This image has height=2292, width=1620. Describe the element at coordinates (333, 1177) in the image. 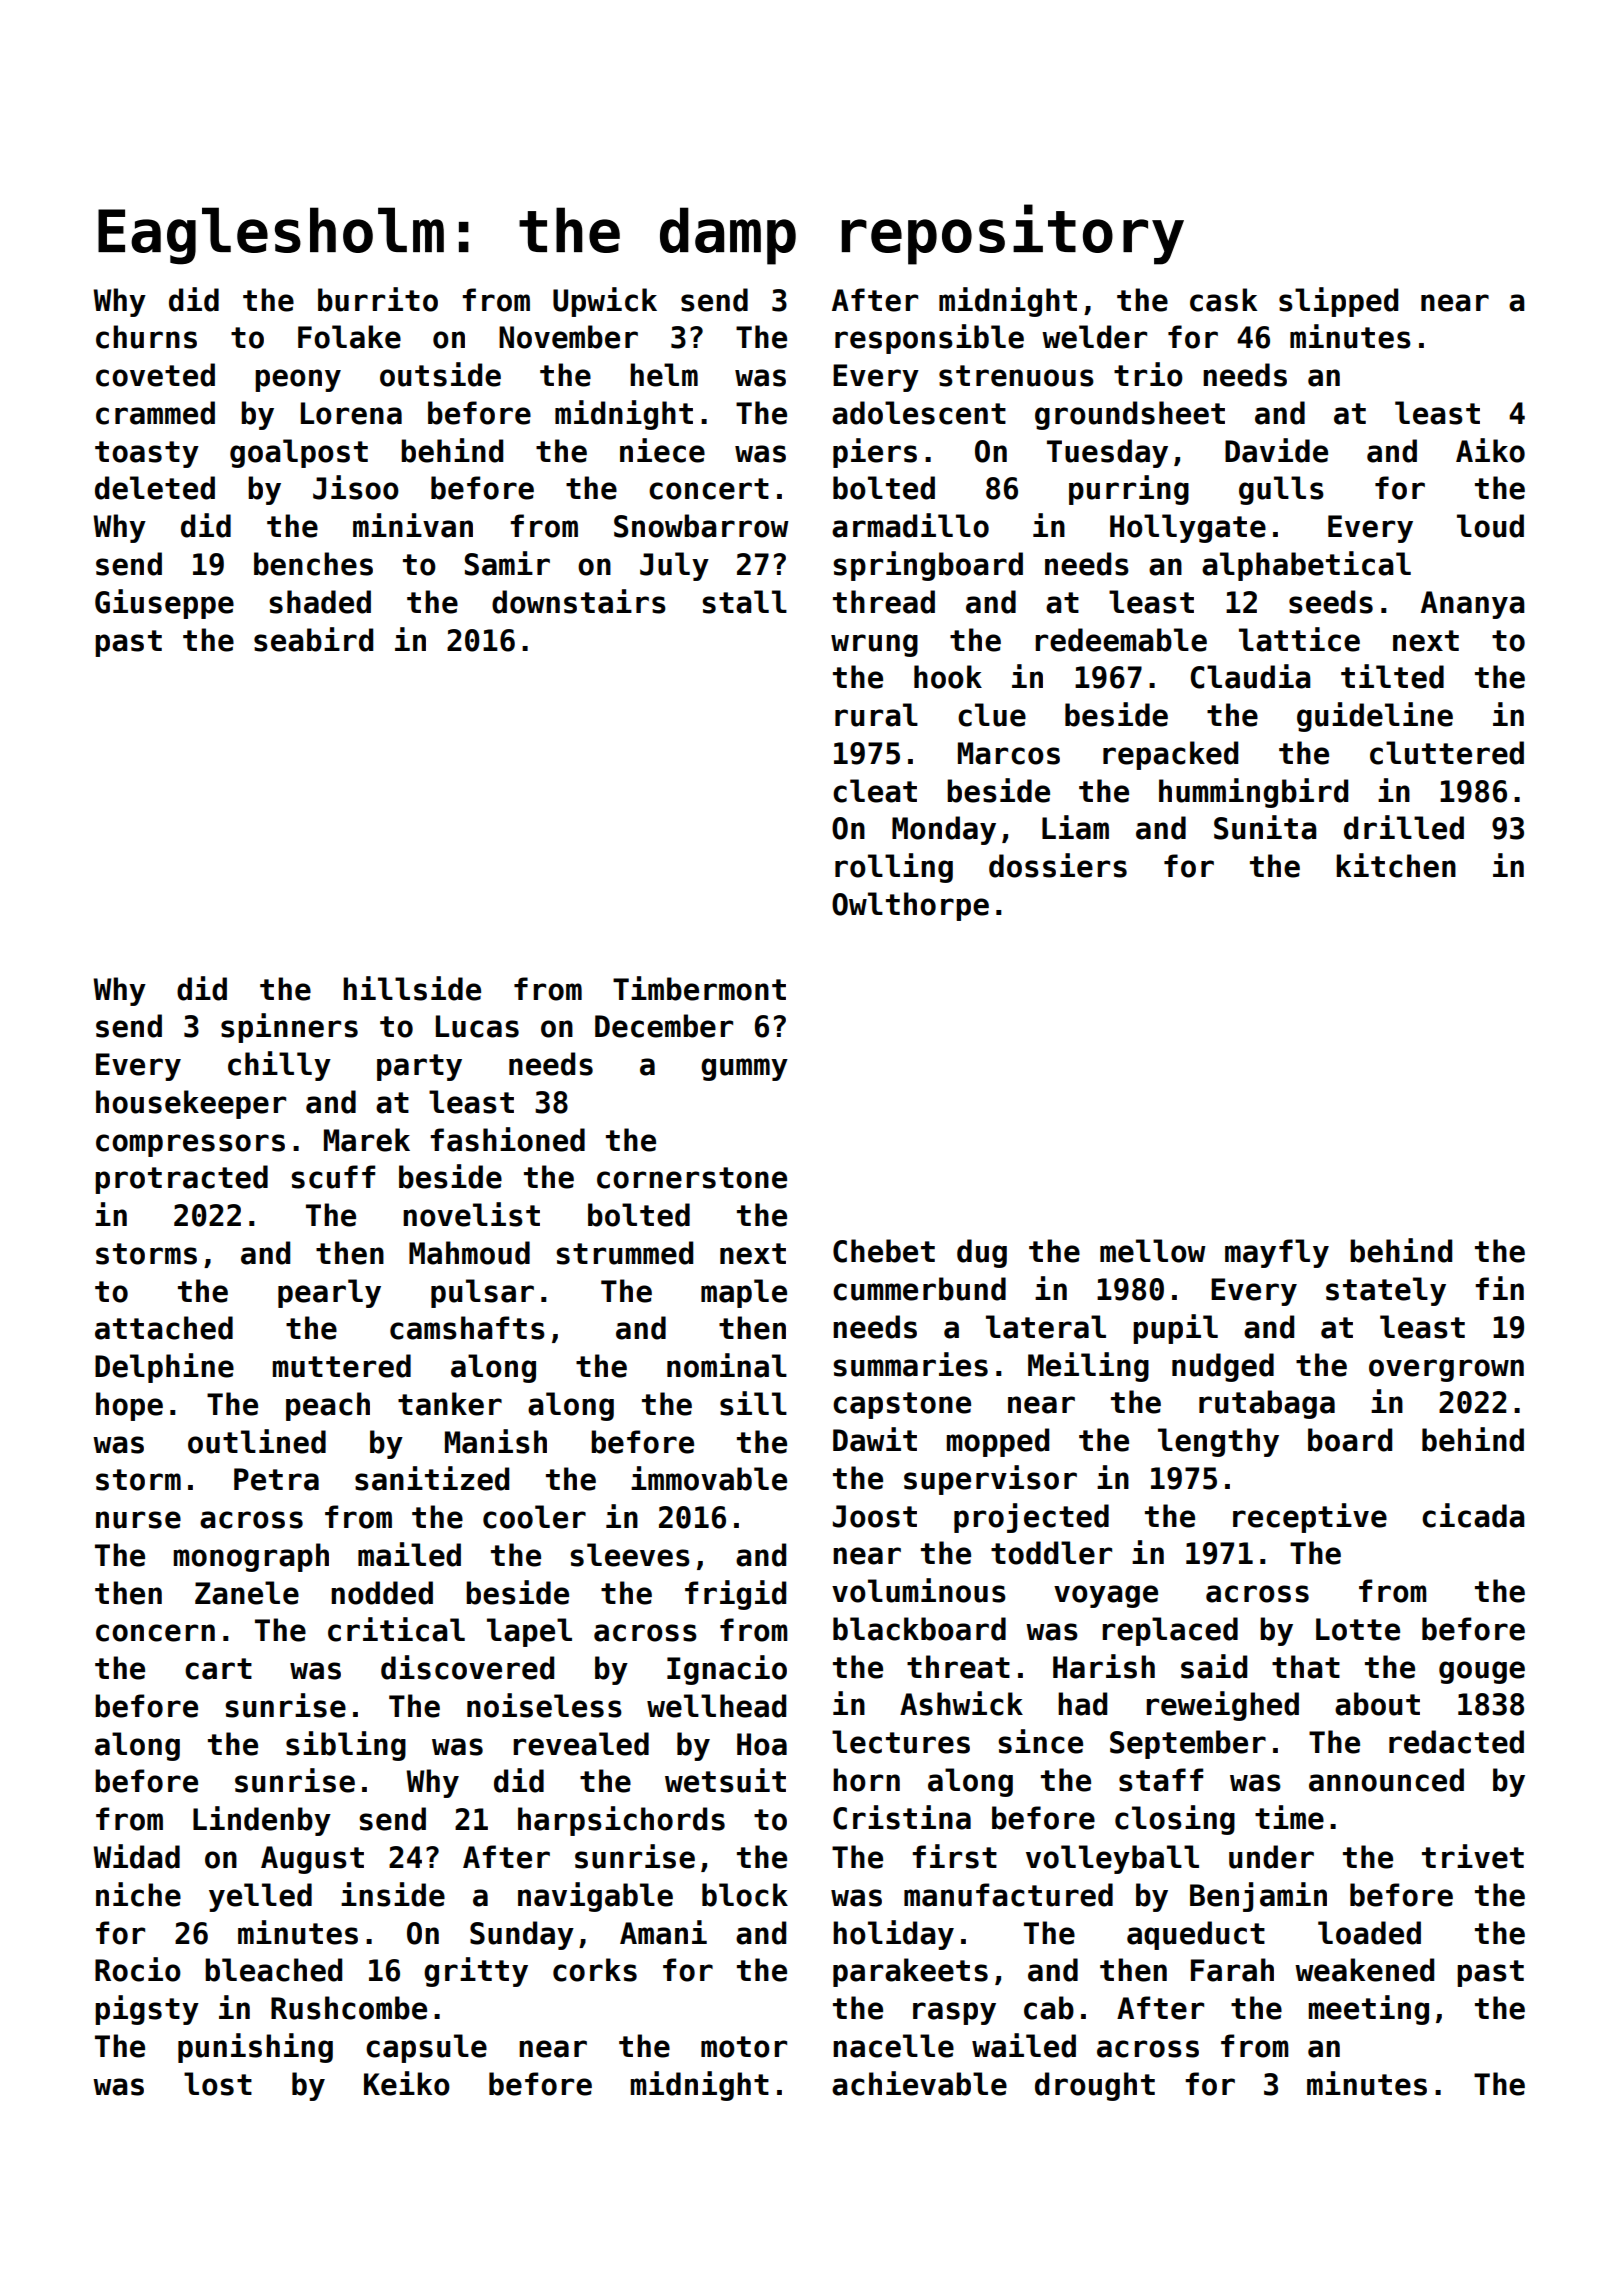

I see `scuff` at that location.
